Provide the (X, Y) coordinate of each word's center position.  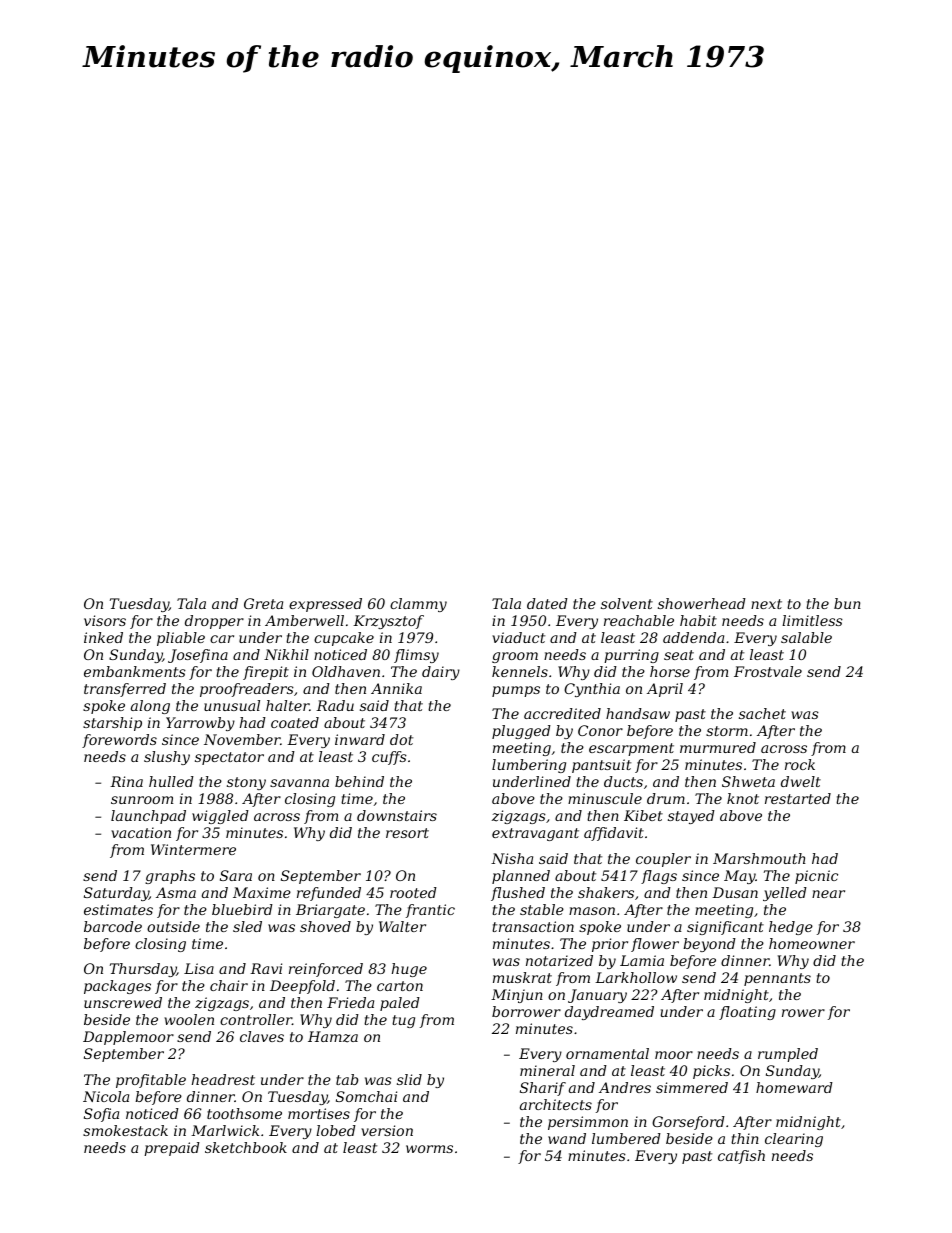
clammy (418, 605)
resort (407, 833)
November (242, 739)
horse (670, 671)
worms (429, 1149)
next (766, 604)
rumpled (788, 1055)
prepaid (172, 1149)
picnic (816, 877)
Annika (396, 688)
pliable (181, 639)
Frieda (350, 1002)
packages (117, 987)
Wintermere (193, 849)
